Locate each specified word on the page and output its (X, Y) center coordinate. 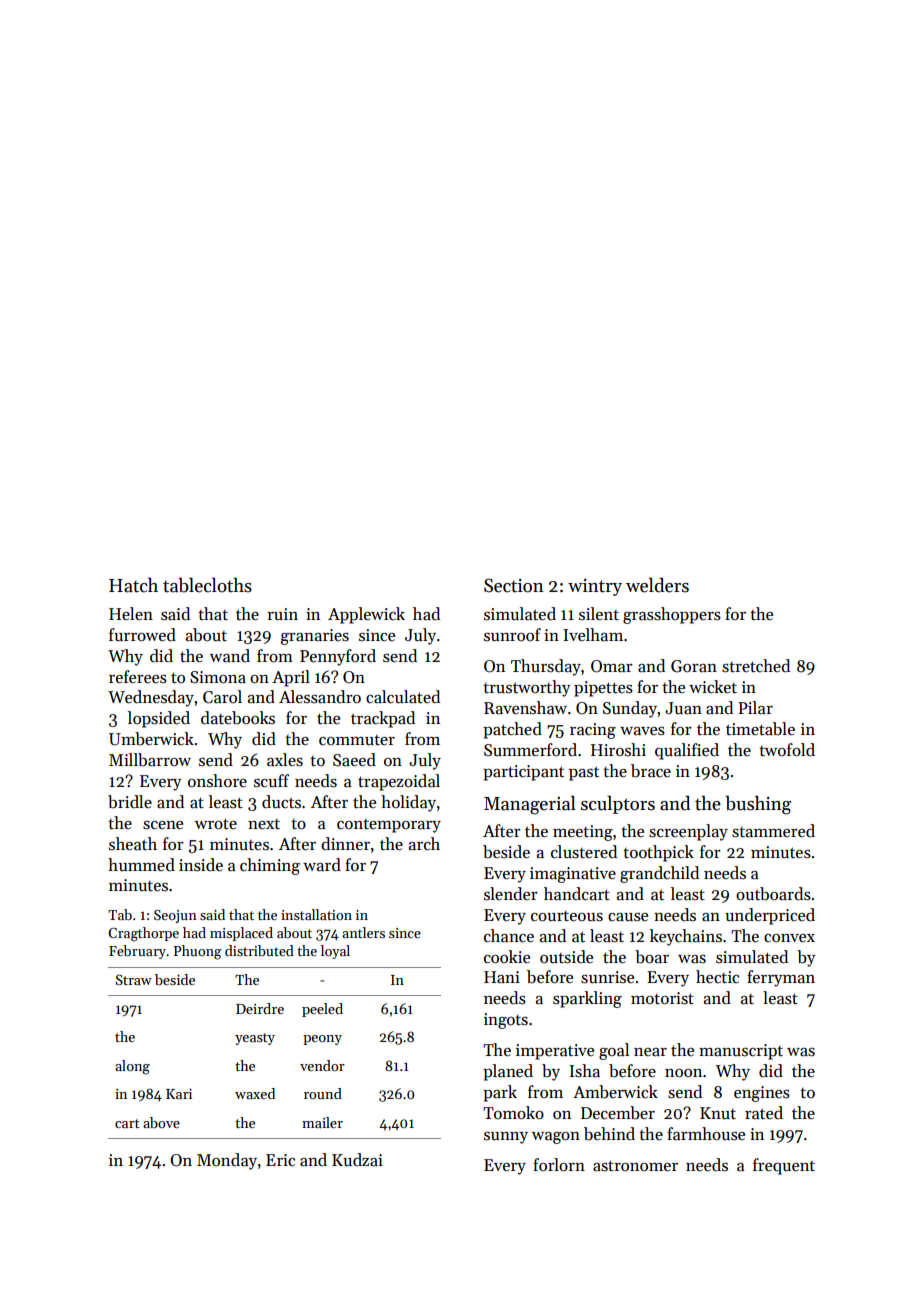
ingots (506, 1021)
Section (514, 585)
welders (657, 585)
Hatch (133, 585)
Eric (280, 1160)
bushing (758, 805)
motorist (662, 998)
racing (593, 731)
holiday (408, 803)
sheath (133, 844)
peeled (322, 1010)
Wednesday (151, 698)
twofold (787, 750)
